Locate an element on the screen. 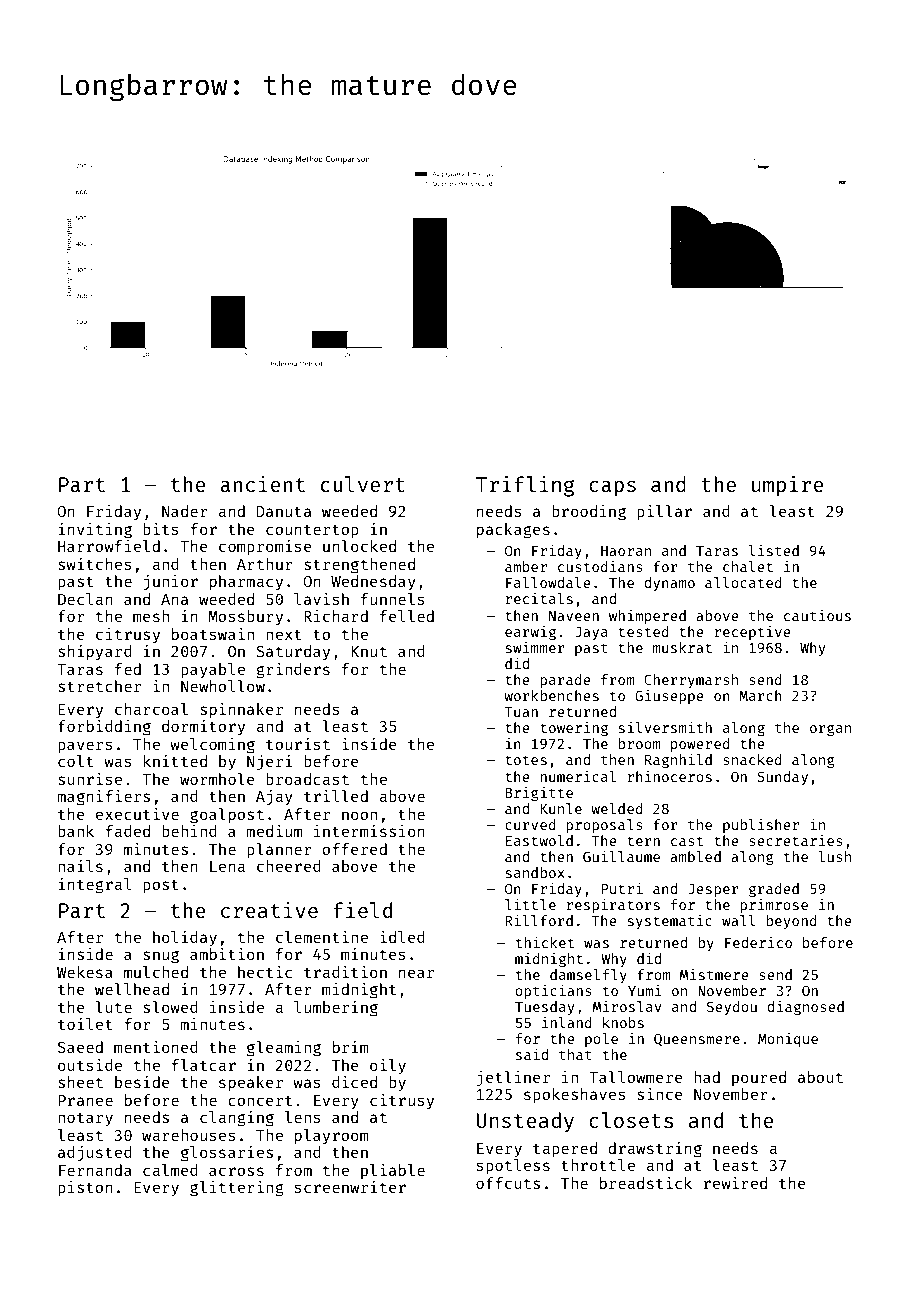 Image resolution: width=912 pixels, height=1294 pixels. near is located at coordinates (416, 973).
